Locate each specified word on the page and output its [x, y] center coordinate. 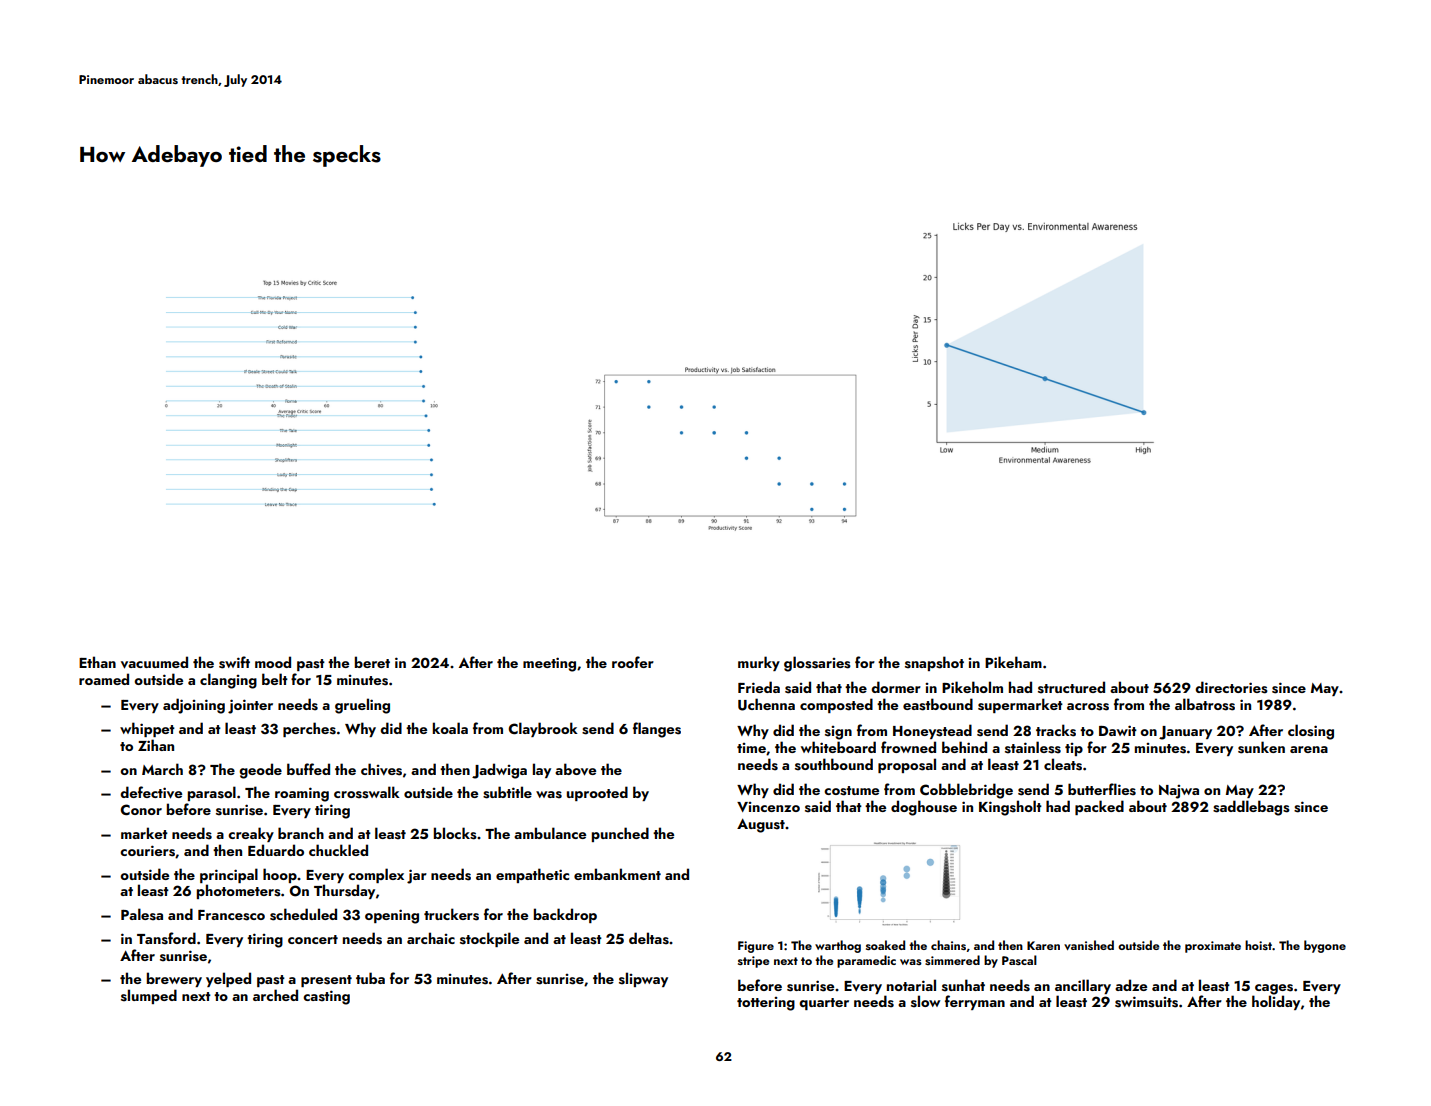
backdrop [565, 915]
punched [620, 834]
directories [1231, 687]
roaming [302, 794]
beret [372, 662]
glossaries [817, 664]
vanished [1089, 945]
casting [326, 997]
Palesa [142, 914]
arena [1309, 749]
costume [851, 791]
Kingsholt [1010, 808]
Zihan [156, 745]
